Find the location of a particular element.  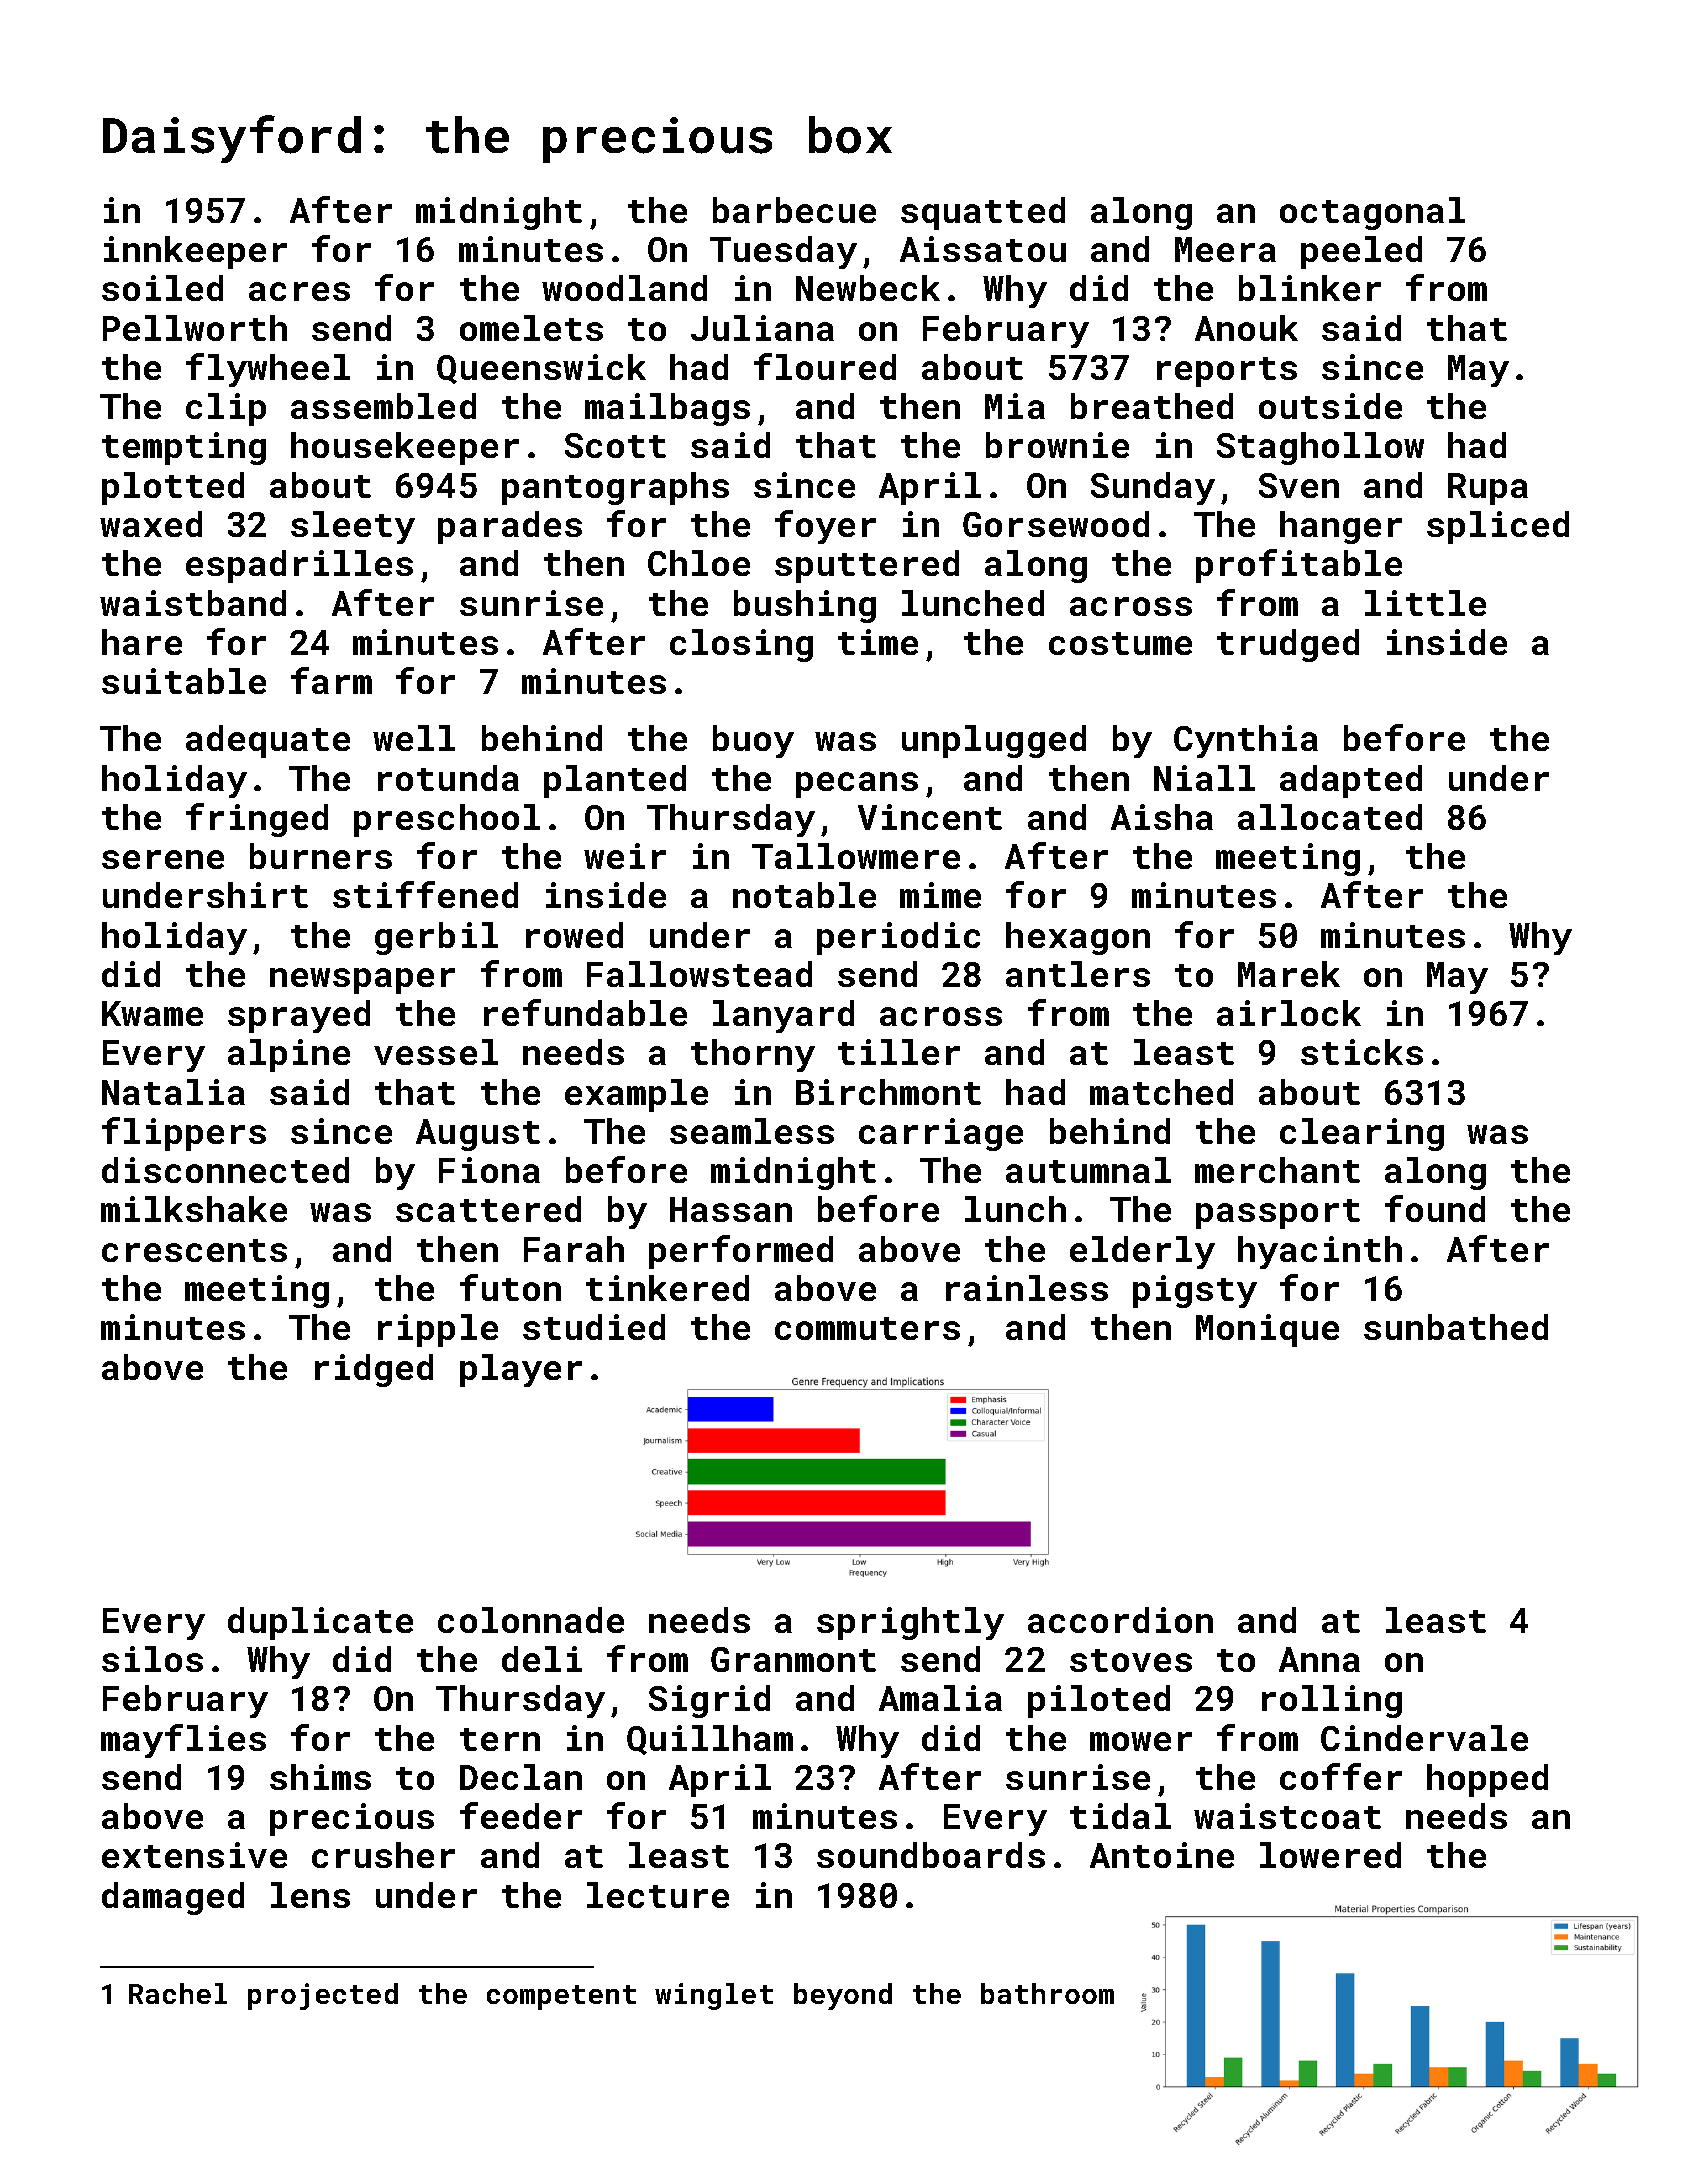

espadrilles is located at coordinates (299, 566).
